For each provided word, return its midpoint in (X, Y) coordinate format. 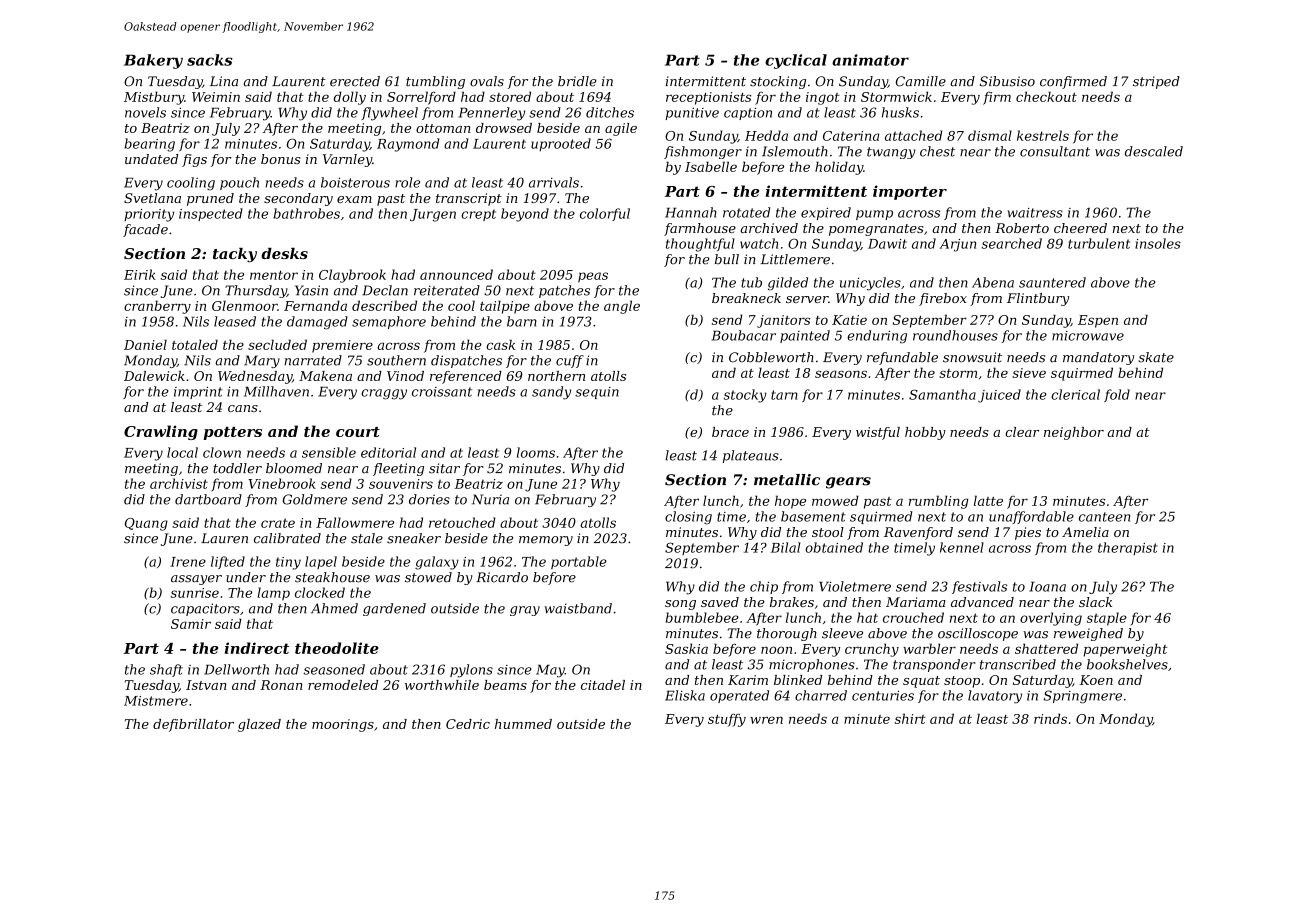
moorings (343, 725)
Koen (1096, 680)
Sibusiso (1007, 81)
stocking (778, 82)
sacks (210, 60)
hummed (523, 724)
